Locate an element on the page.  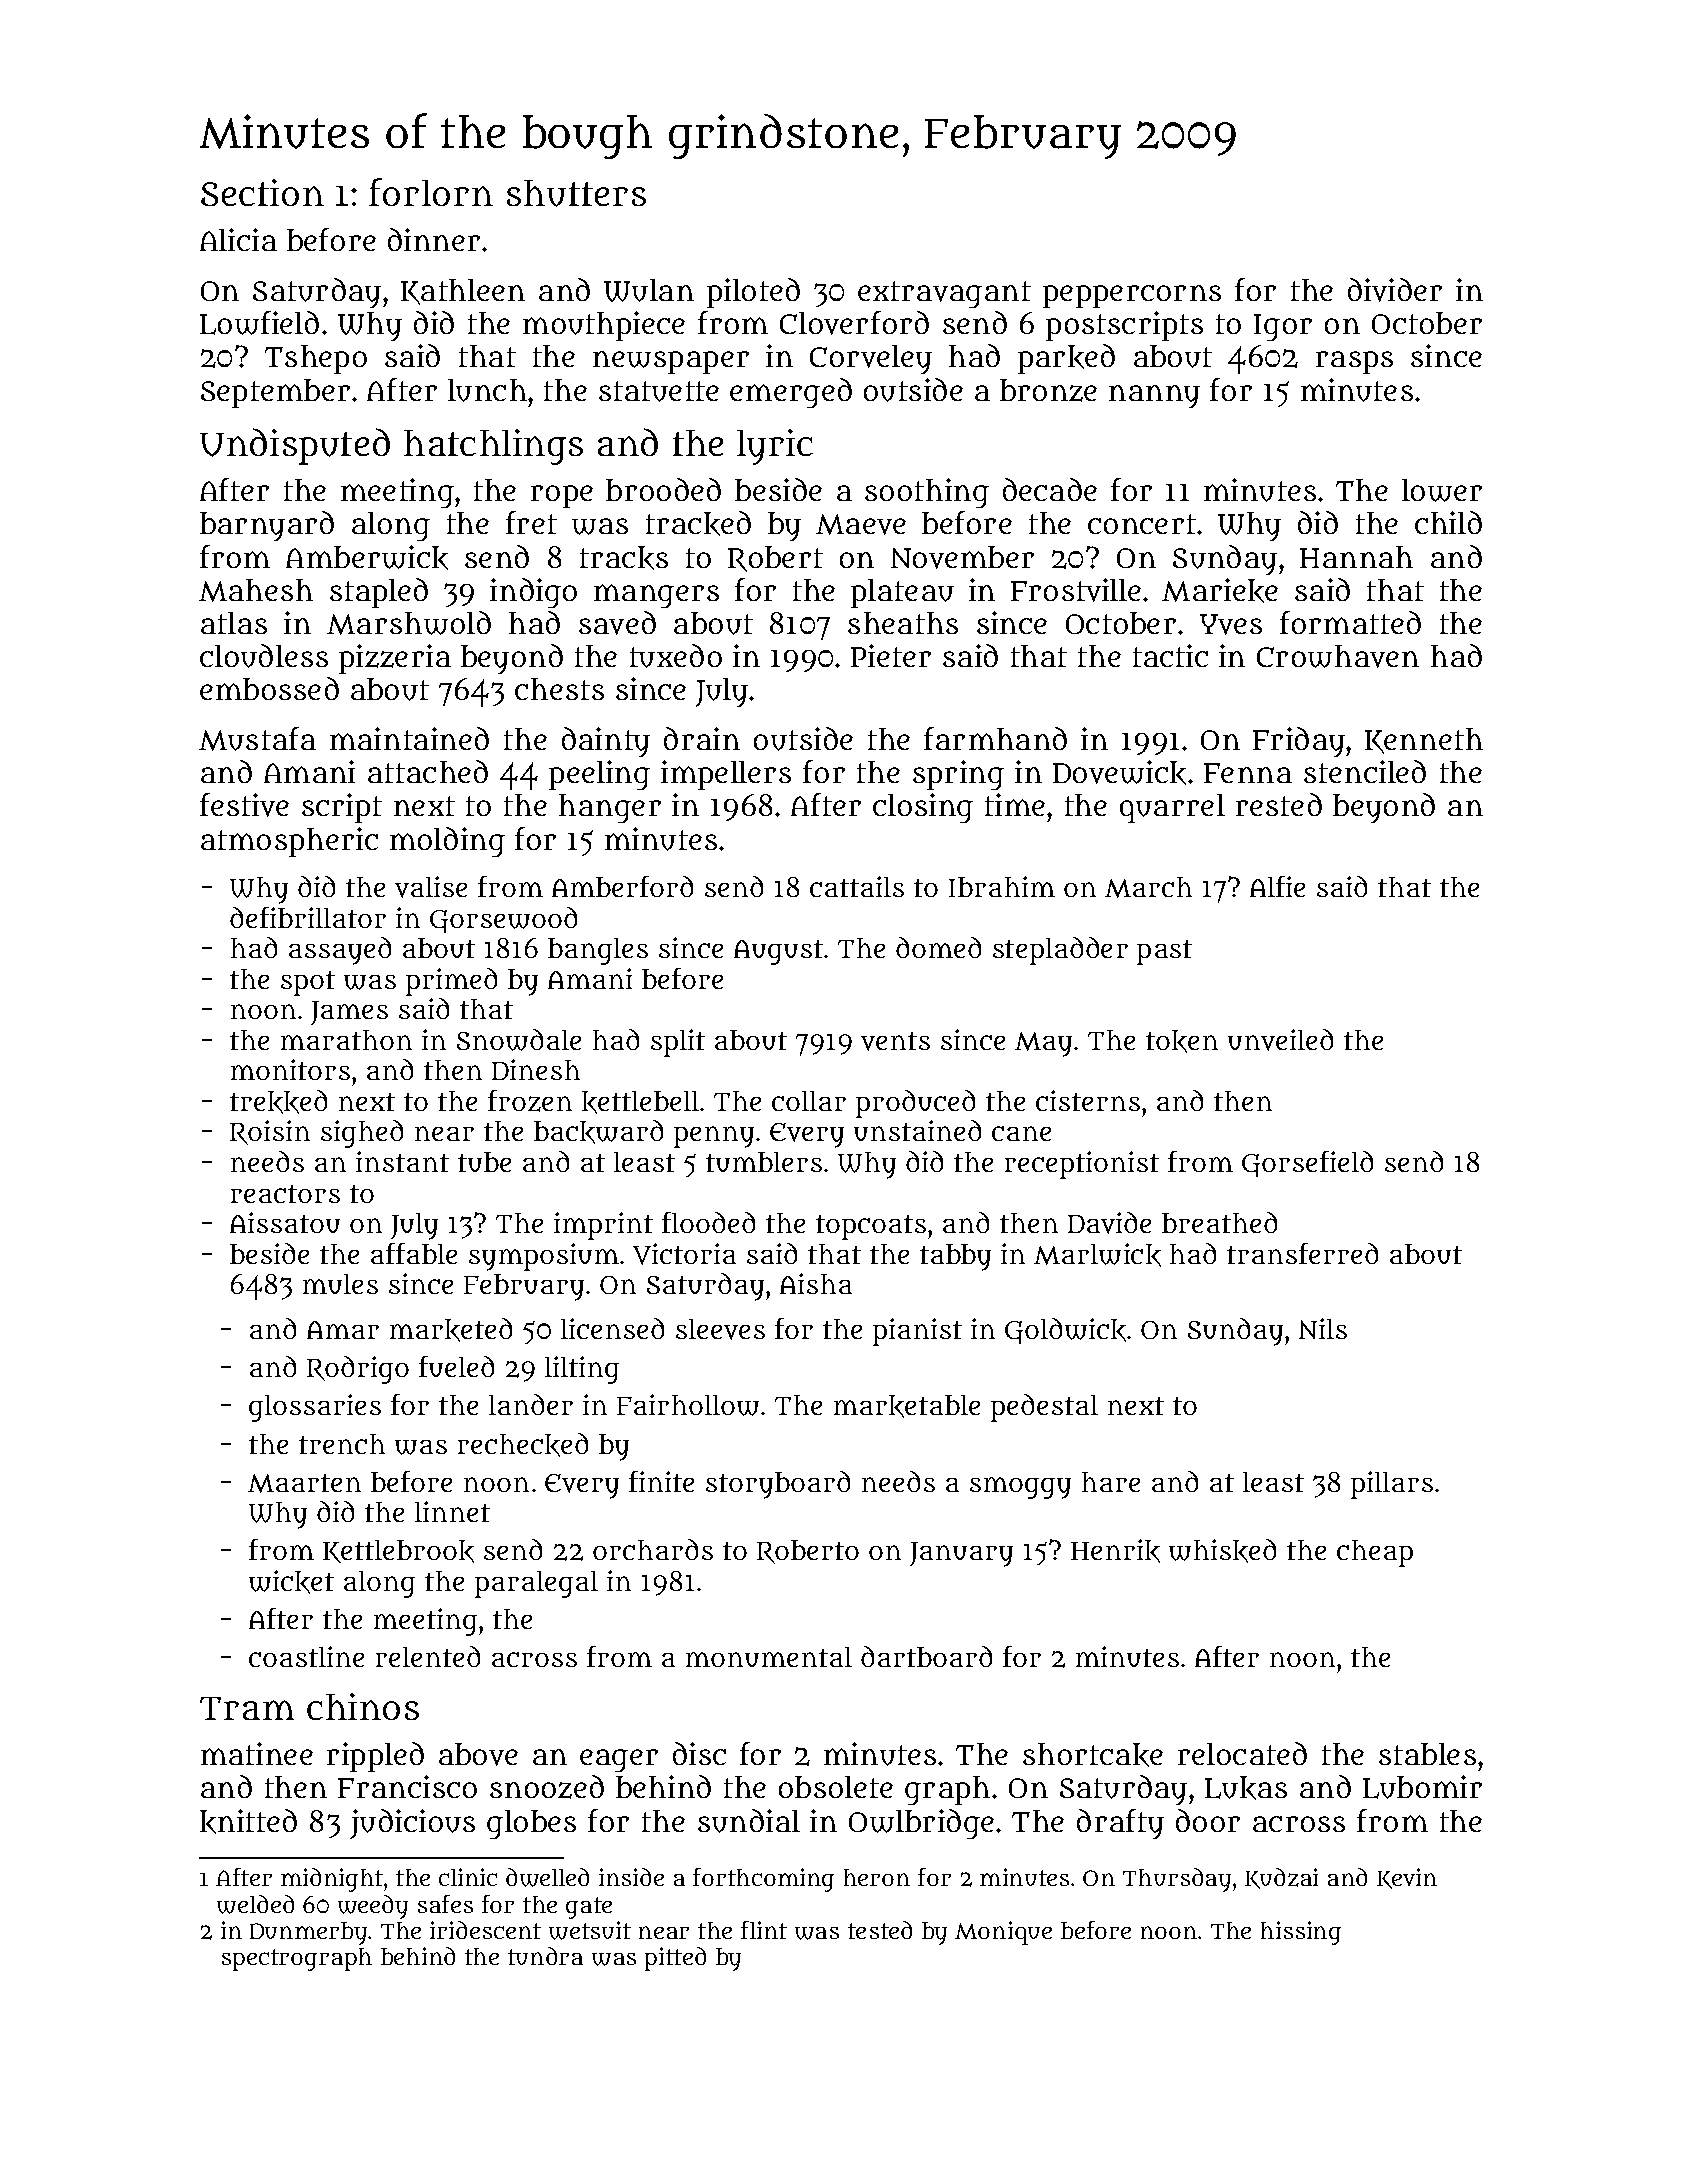
breathed is located at coordinates (1219, 1222).
